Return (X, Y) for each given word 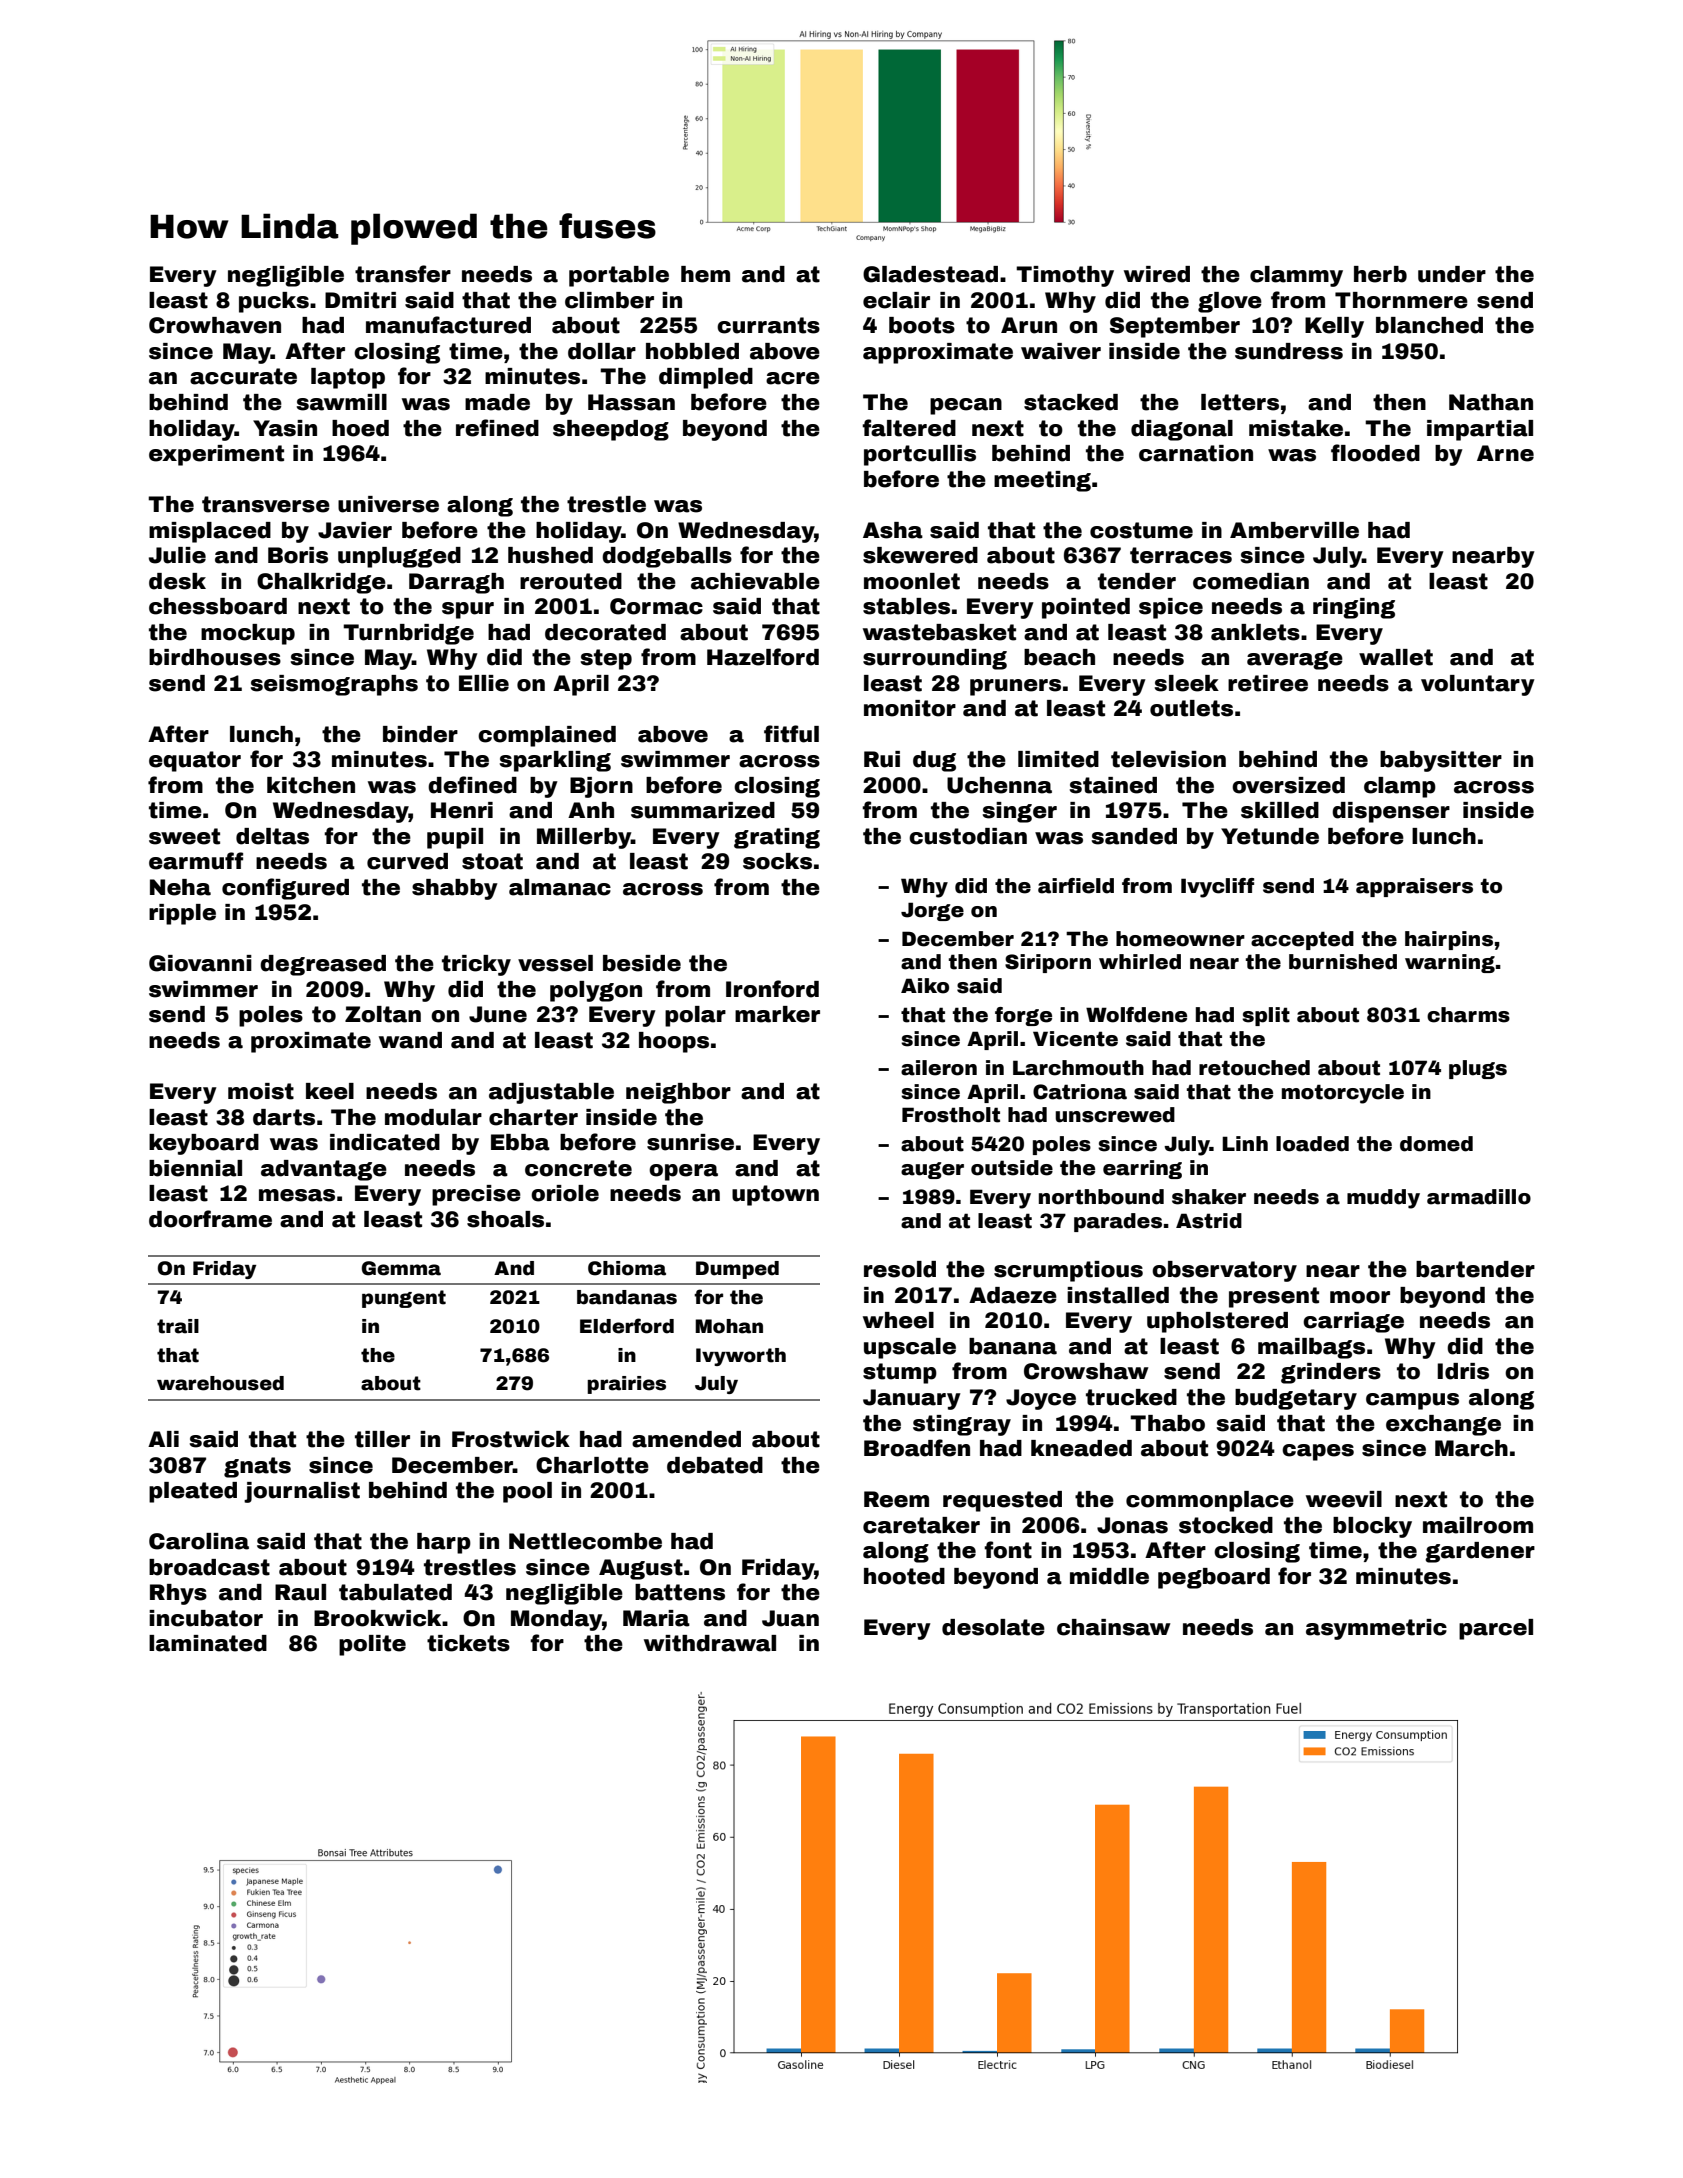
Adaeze (1013, 1295)
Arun (1029, 325)
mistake (1296, 428)
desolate (993, 1627)
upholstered (1217, 1322)
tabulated (395, 1592)
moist (261, 1091)
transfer (403, 274)
